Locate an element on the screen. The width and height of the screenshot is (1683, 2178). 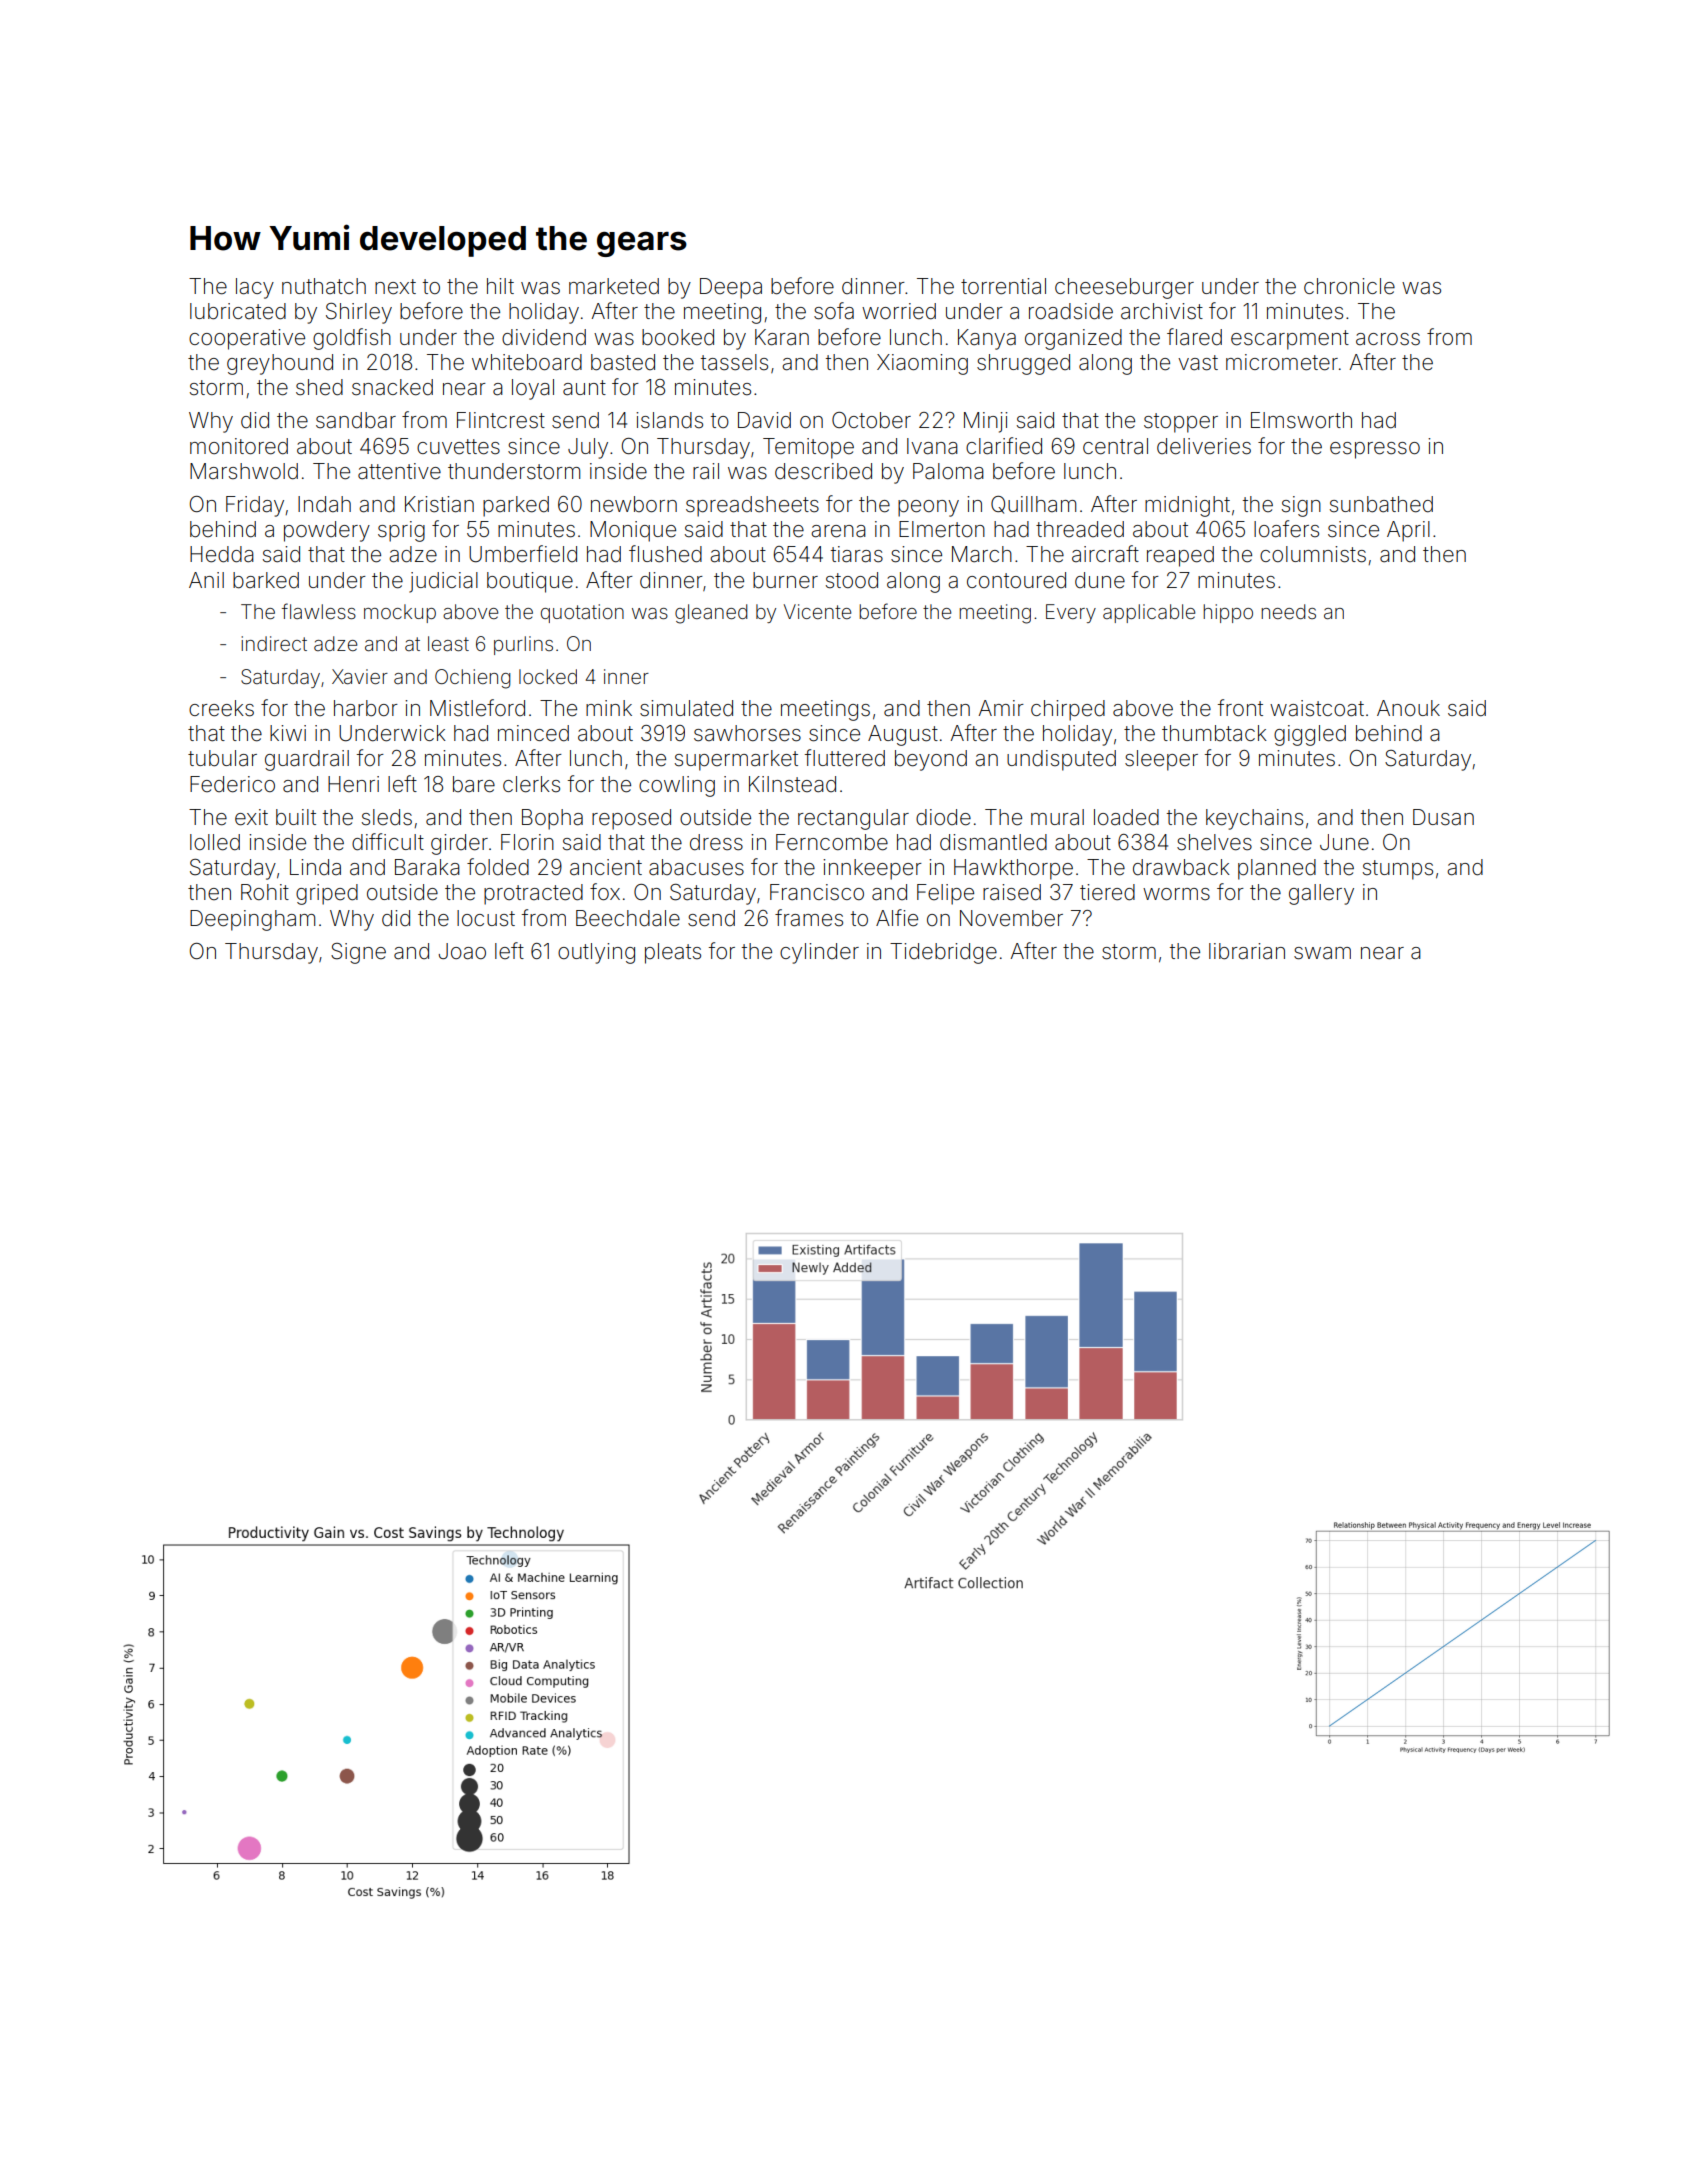
pleats is located at coordinates (673, 953).
